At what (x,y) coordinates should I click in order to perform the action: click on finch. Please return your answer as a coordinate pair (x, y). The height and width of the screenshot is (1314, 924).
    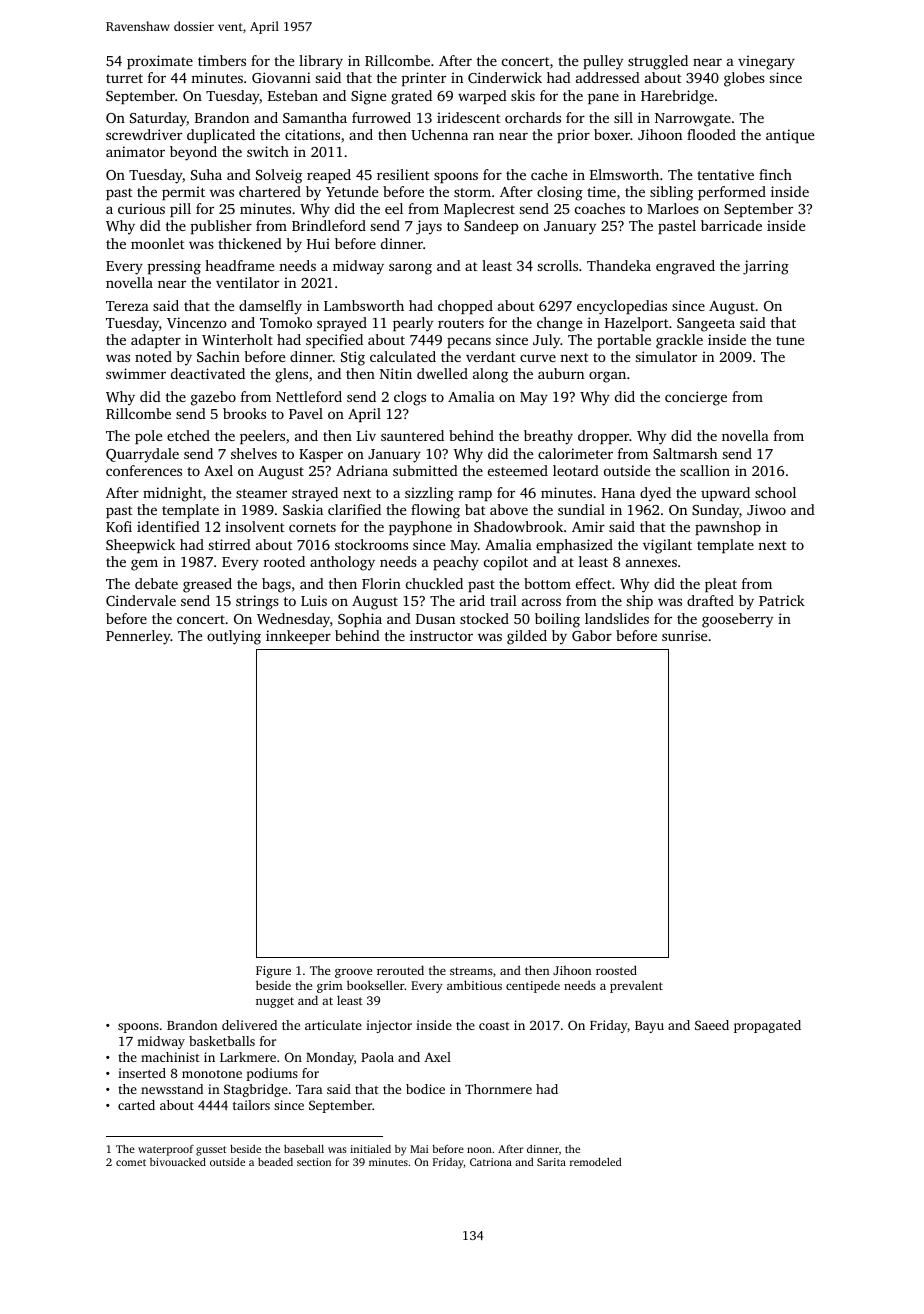
    Looking at the image, I should click on (775, 174).
